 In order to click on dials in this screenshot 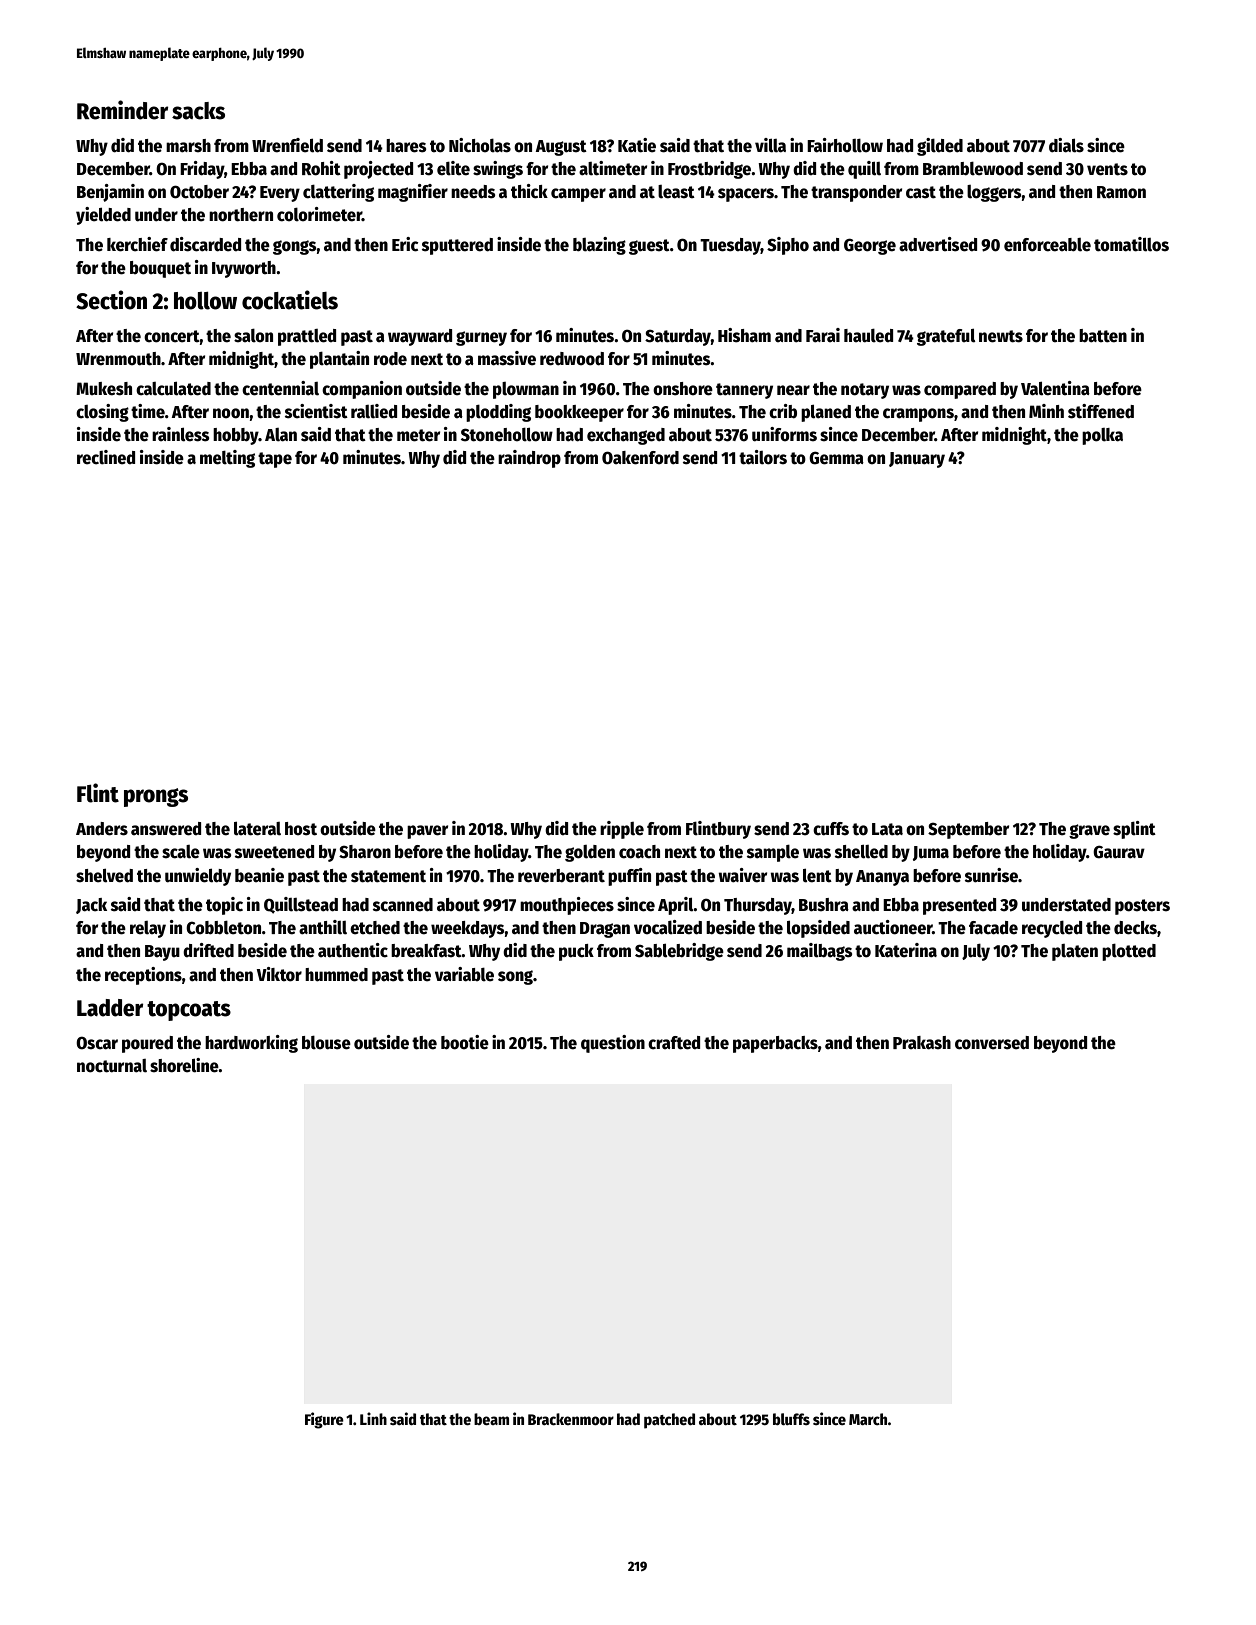, I will do `click(1066, 145)`.
